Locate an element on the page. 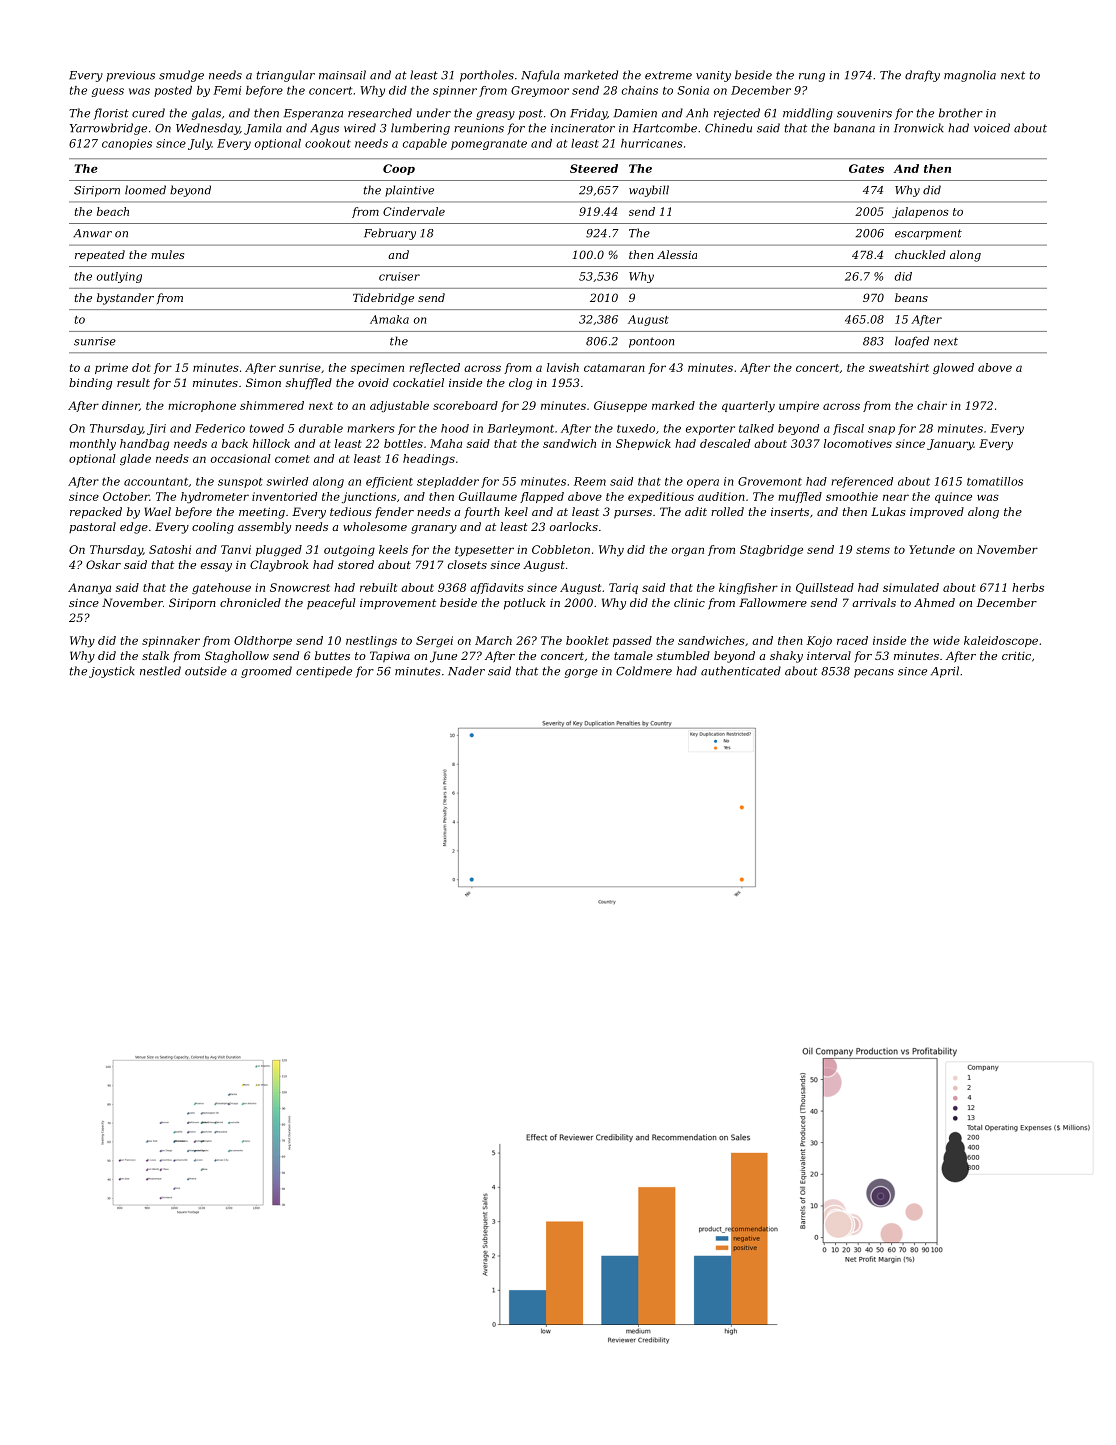 Image resolution: width=1116 pixels, height=1445 pixels. centipede is located at coordinates (324, 672).
